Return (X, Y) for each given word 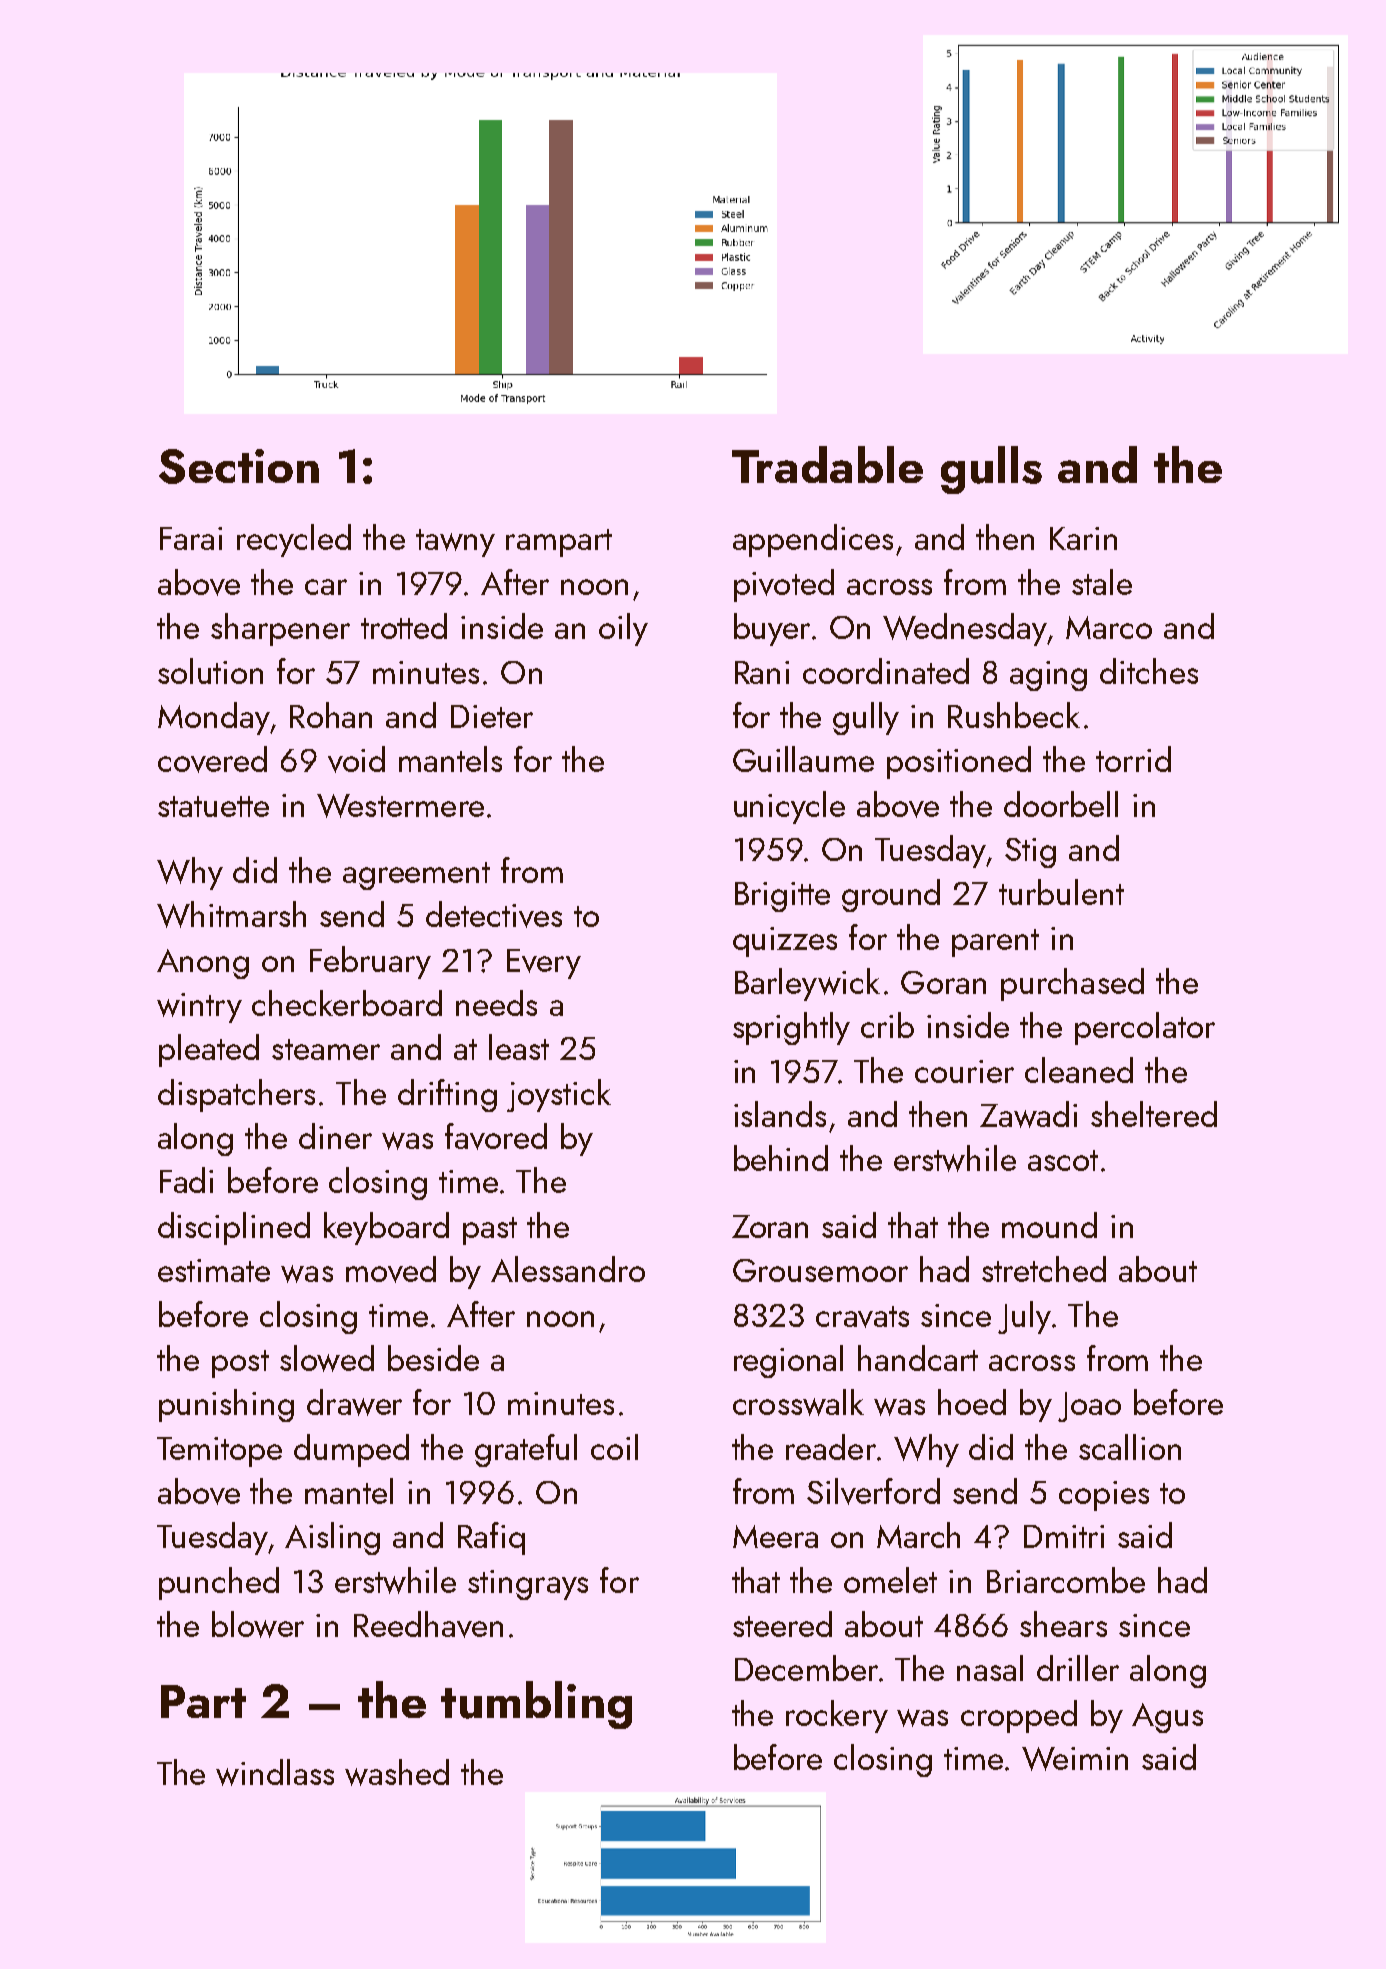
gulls (991, 470)
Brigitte (782, 897)
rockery (837, 1716)
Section (239, 466)
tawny (455, 543)
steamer (326, 1049)
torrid (1133, 759)
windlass (275, 1772)
